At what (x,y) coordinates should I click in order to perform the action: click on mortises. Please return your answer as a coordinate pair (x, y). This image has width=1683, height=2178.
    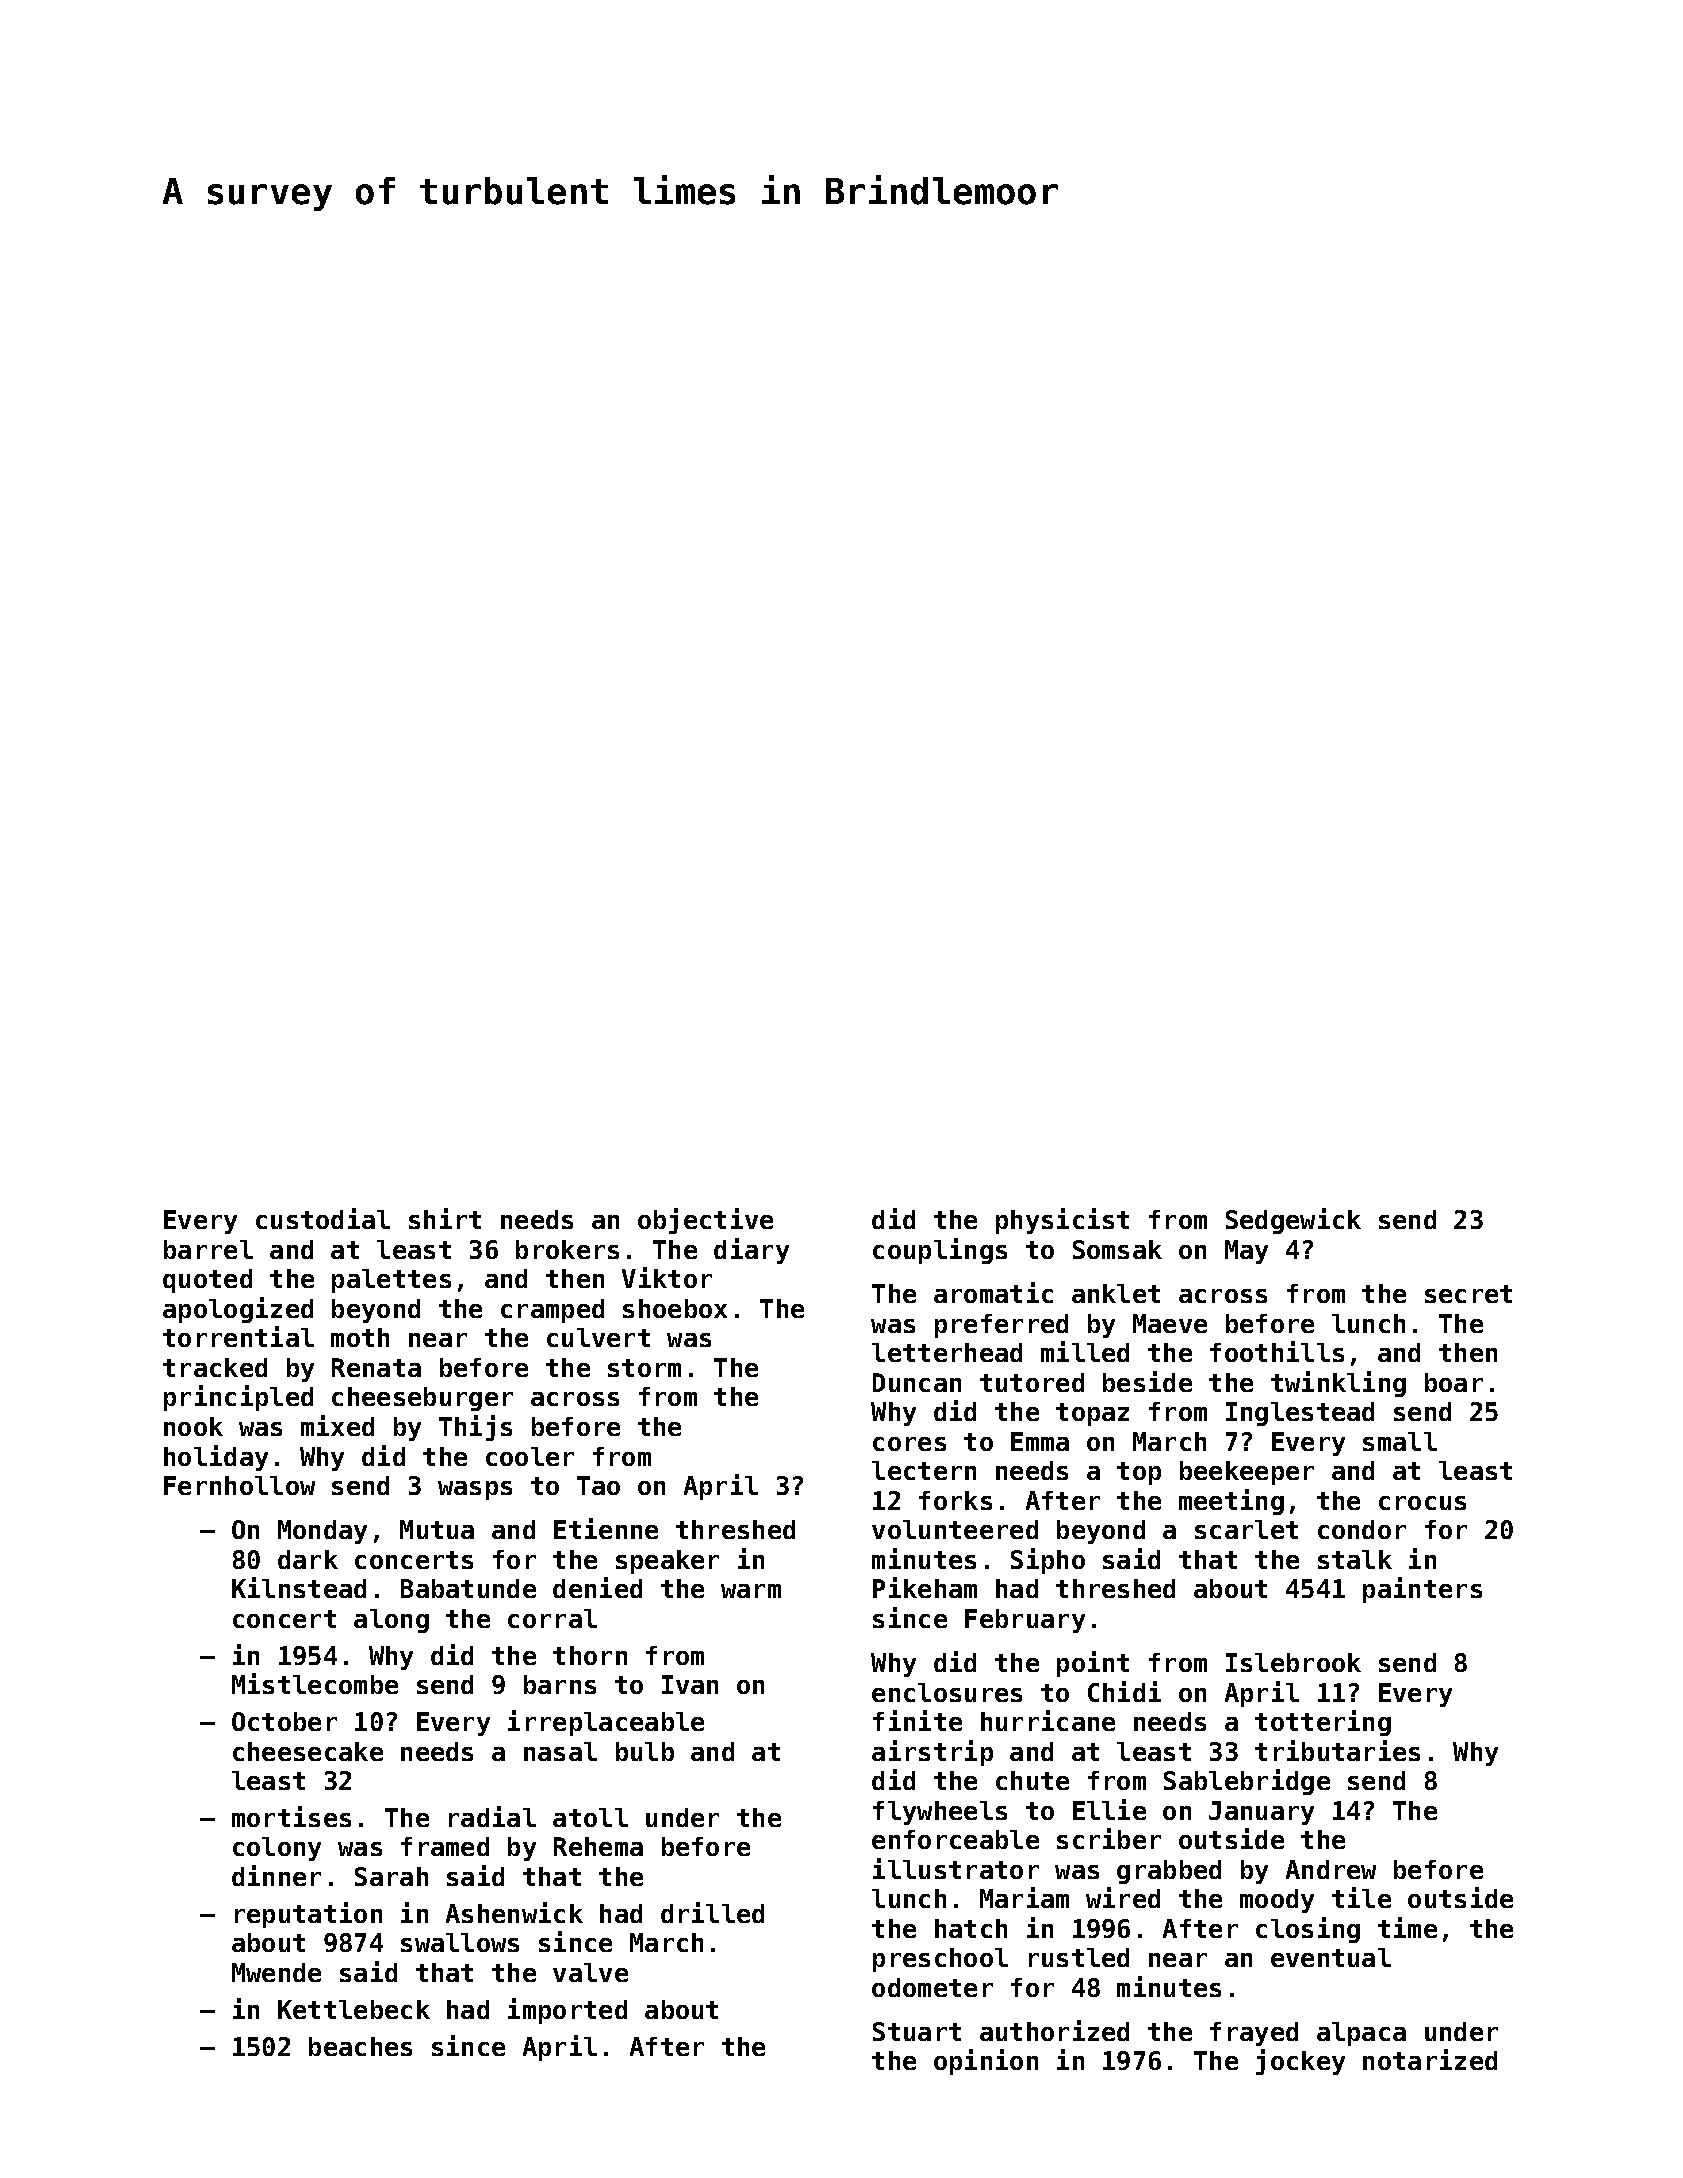
    Looking at the image, I should click on (291, 1816).
